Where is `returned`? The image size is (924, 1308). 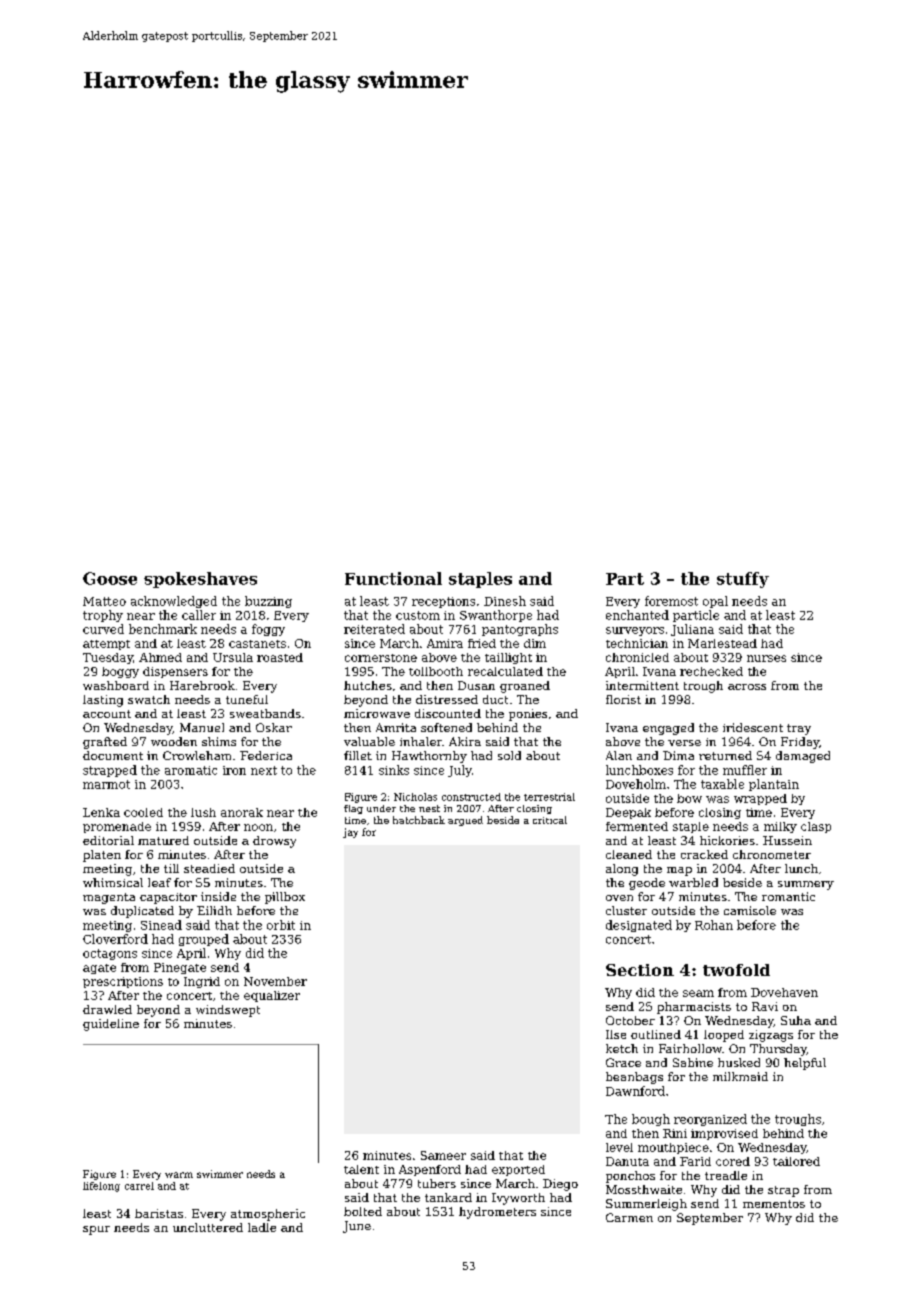
returned is located at coordinates (725, 755).
